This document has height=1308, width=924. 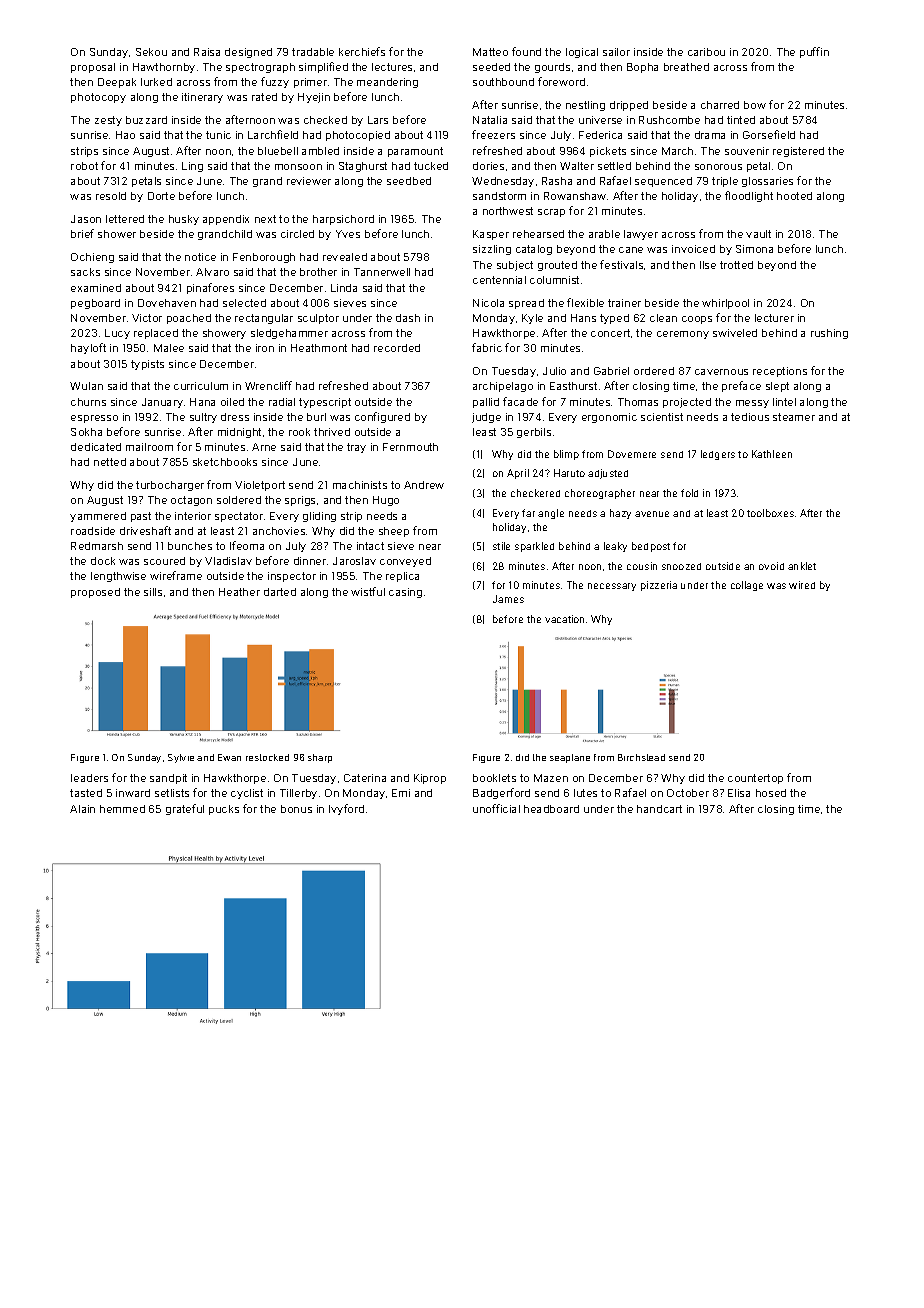 What do you see at coordinates (770, 513) in the document?
I see `toolboxes` at bounding box center [770, 513].
